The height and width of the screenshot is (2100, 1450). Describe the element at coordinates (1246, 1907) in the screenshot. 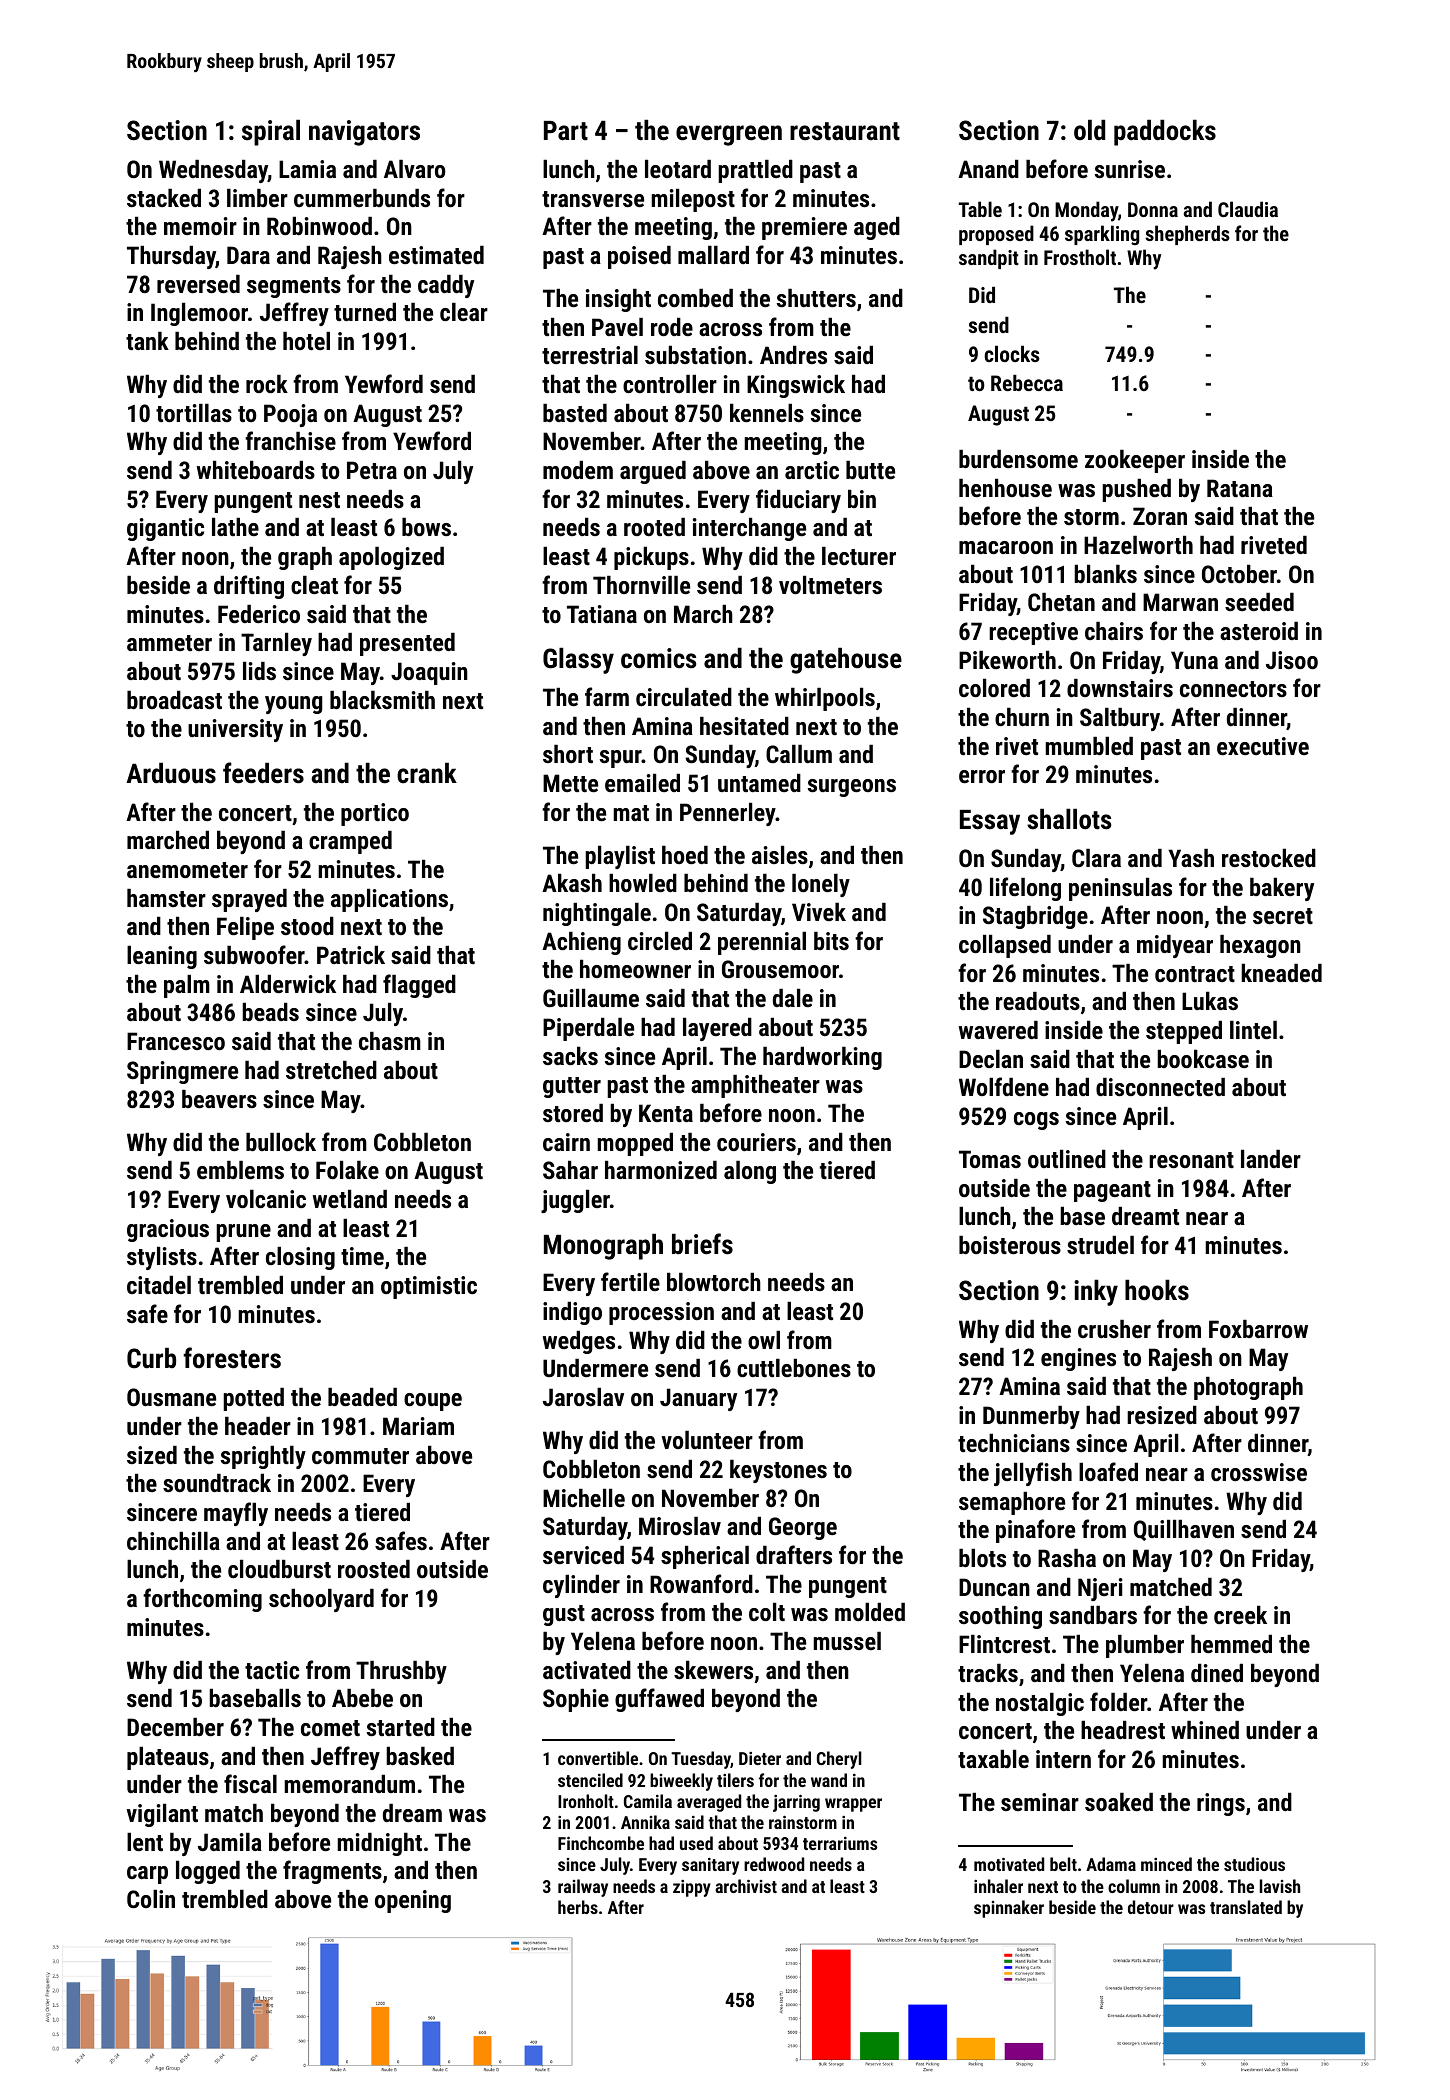

I see `translated` at that location.
